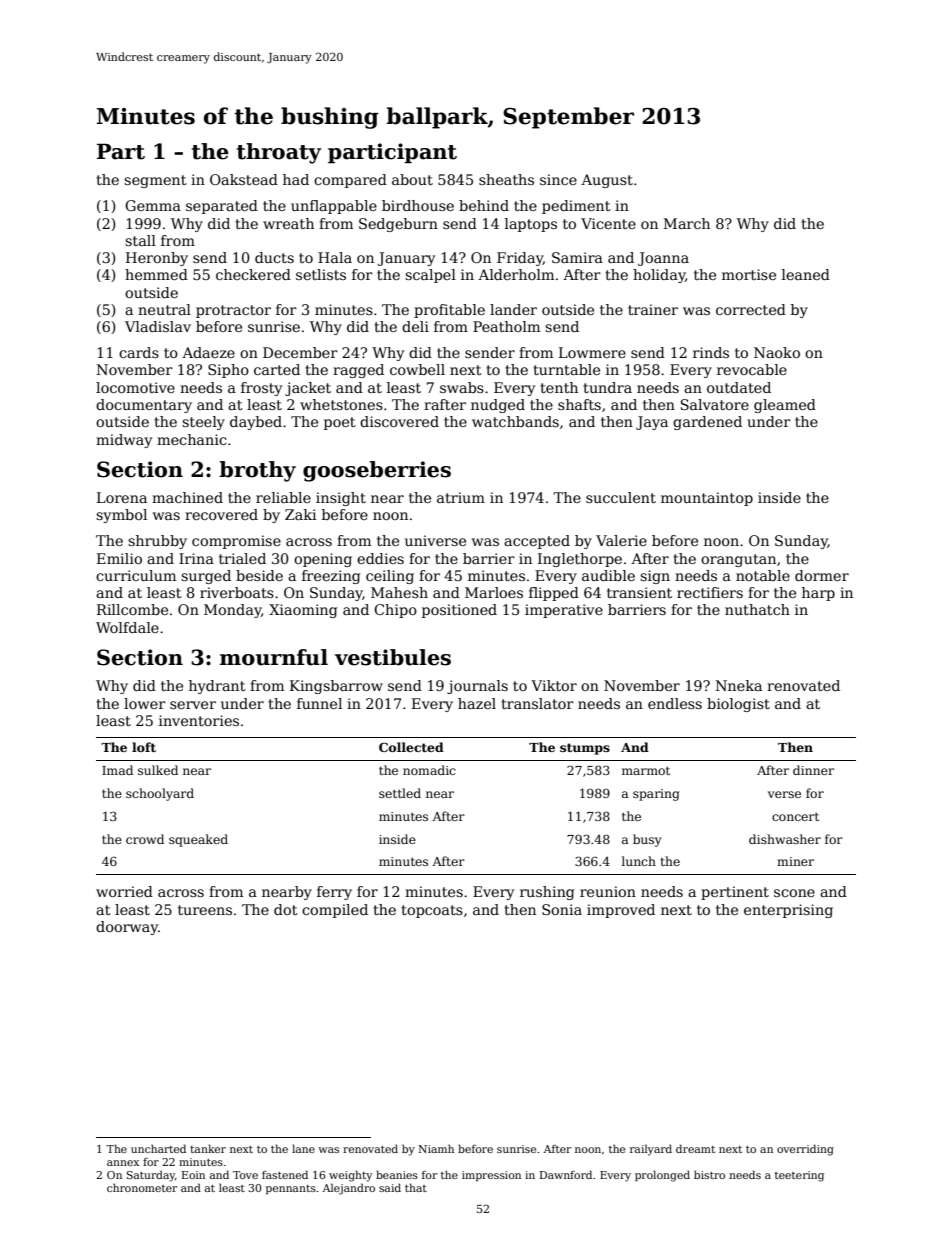  What do you see at coordinates (494, 592) in the document?
I see `Marloes` at bounding box center [494, 592].
